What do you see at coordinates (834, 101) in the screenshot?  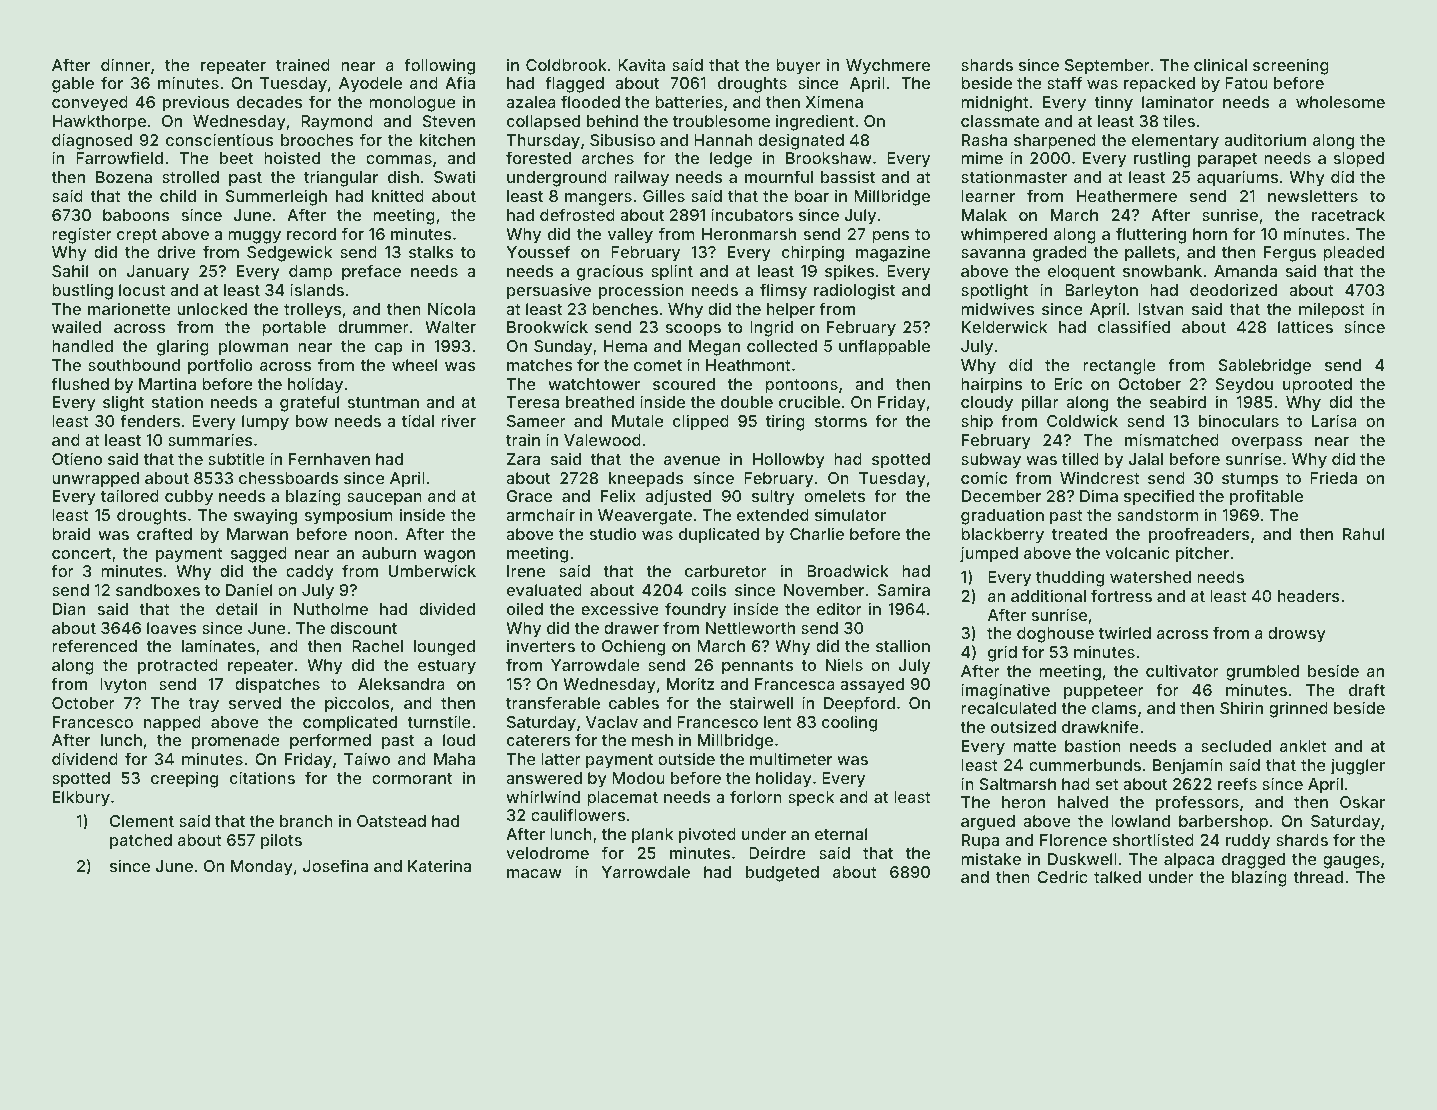 I see `Ximena` at bounding box center [834, 101].
